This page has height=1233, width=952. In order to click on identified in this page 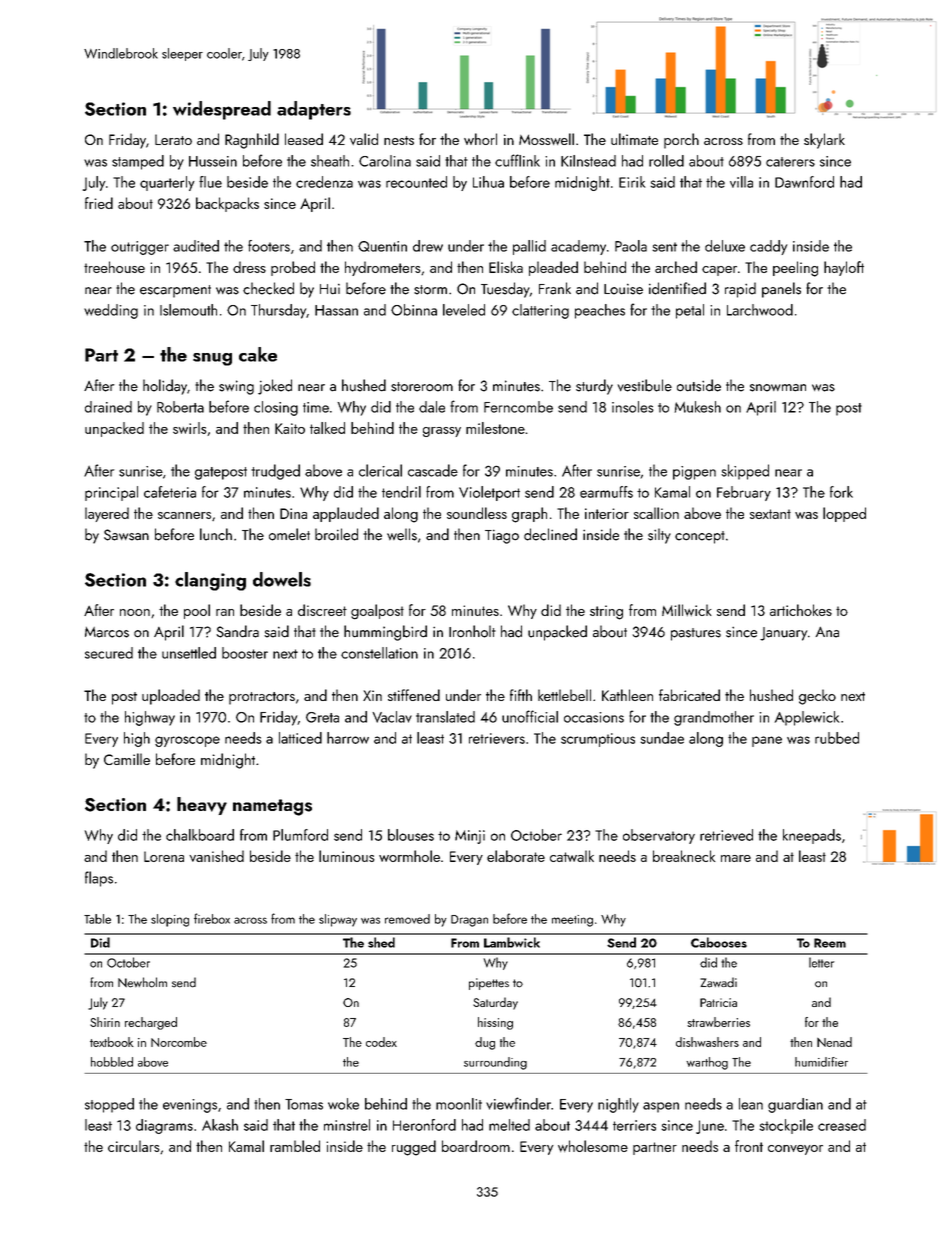, I will do `click(677, 288)`.
